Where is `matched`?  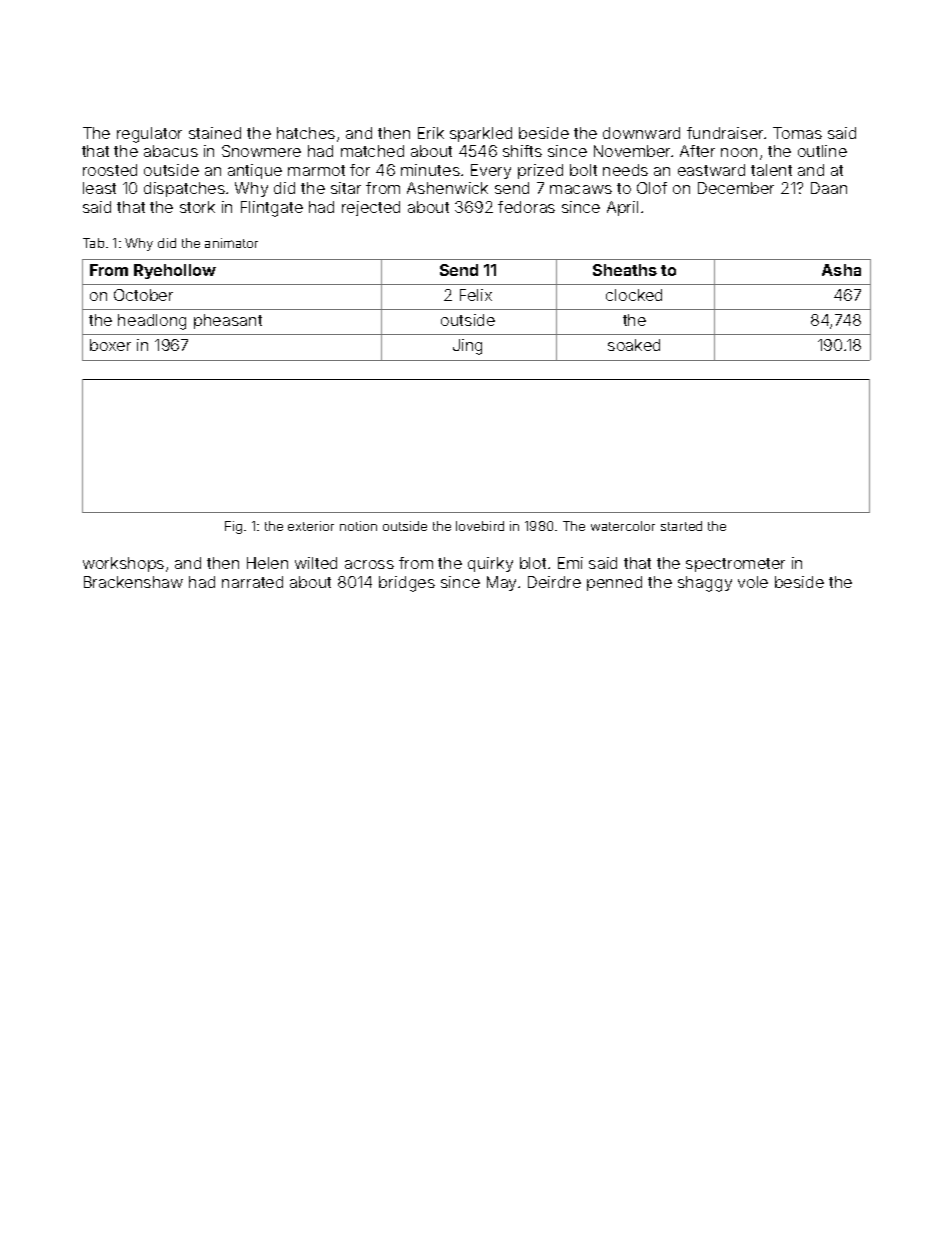
matched is located at coordinates (372, 151).
